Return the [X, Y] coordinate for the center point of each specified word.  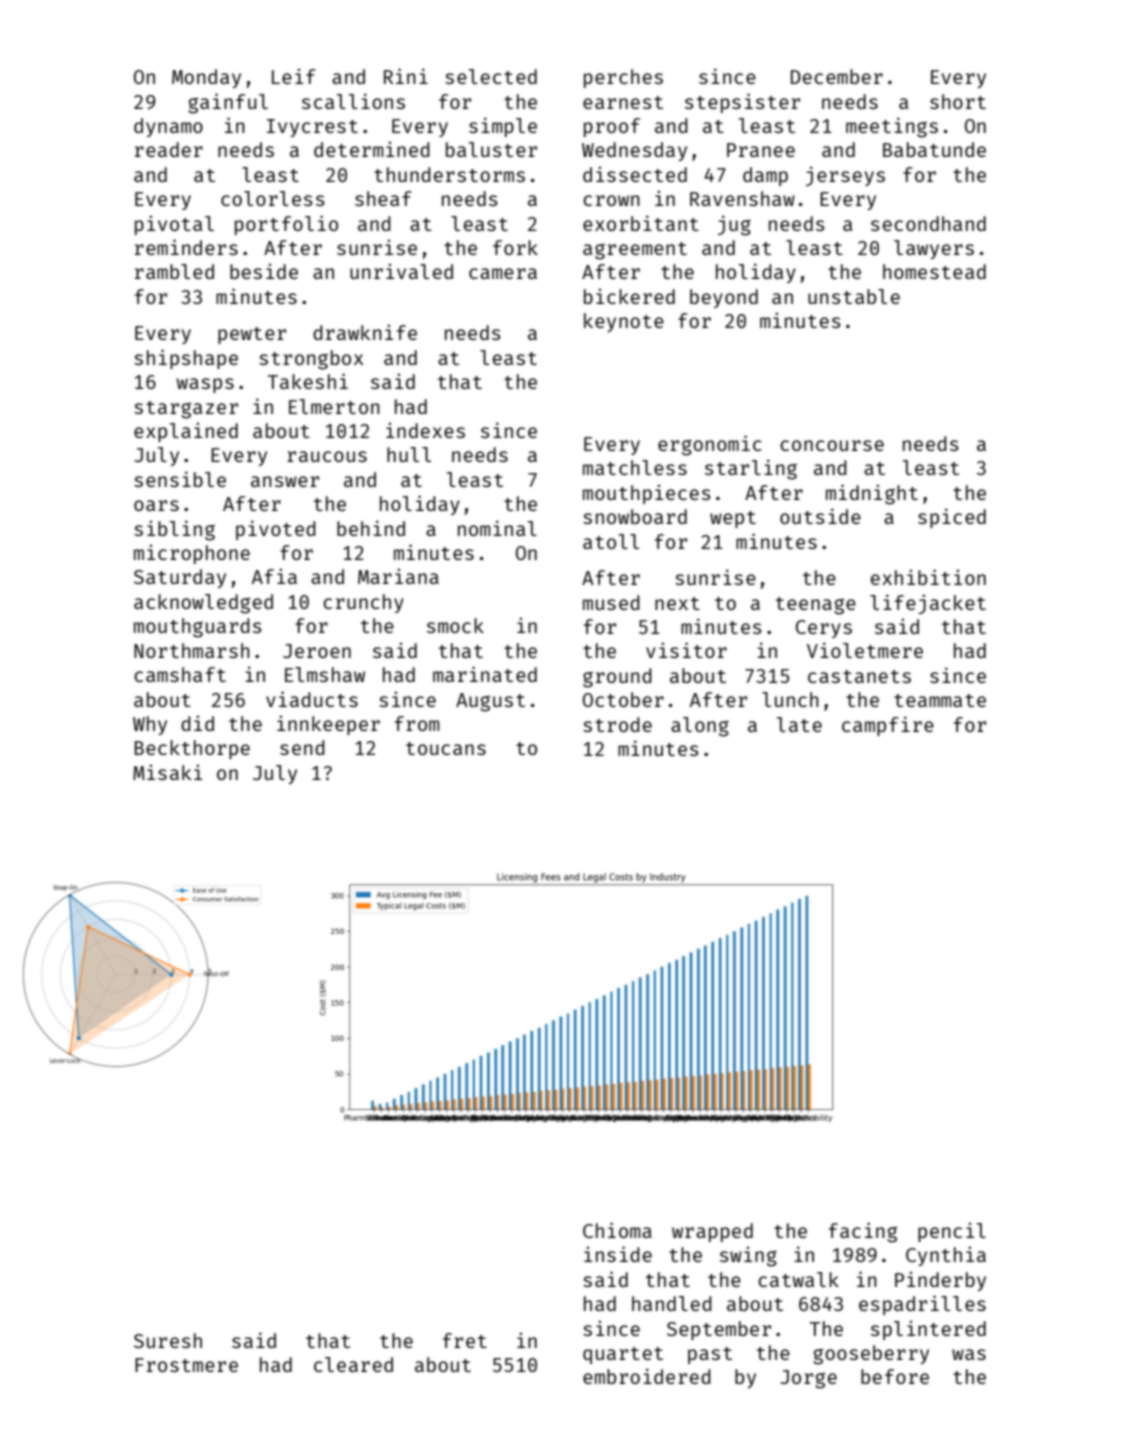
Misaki [167, 772]
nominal [497, 528]
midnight [872, 494]
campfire [888, 726]
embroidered [647, 1376]
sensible [180, 479]
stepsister [742, 103]
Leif [294, 76]
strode [617, 724]
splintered [928, 1330]
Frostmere [186, 1365]
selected [491, 76]
